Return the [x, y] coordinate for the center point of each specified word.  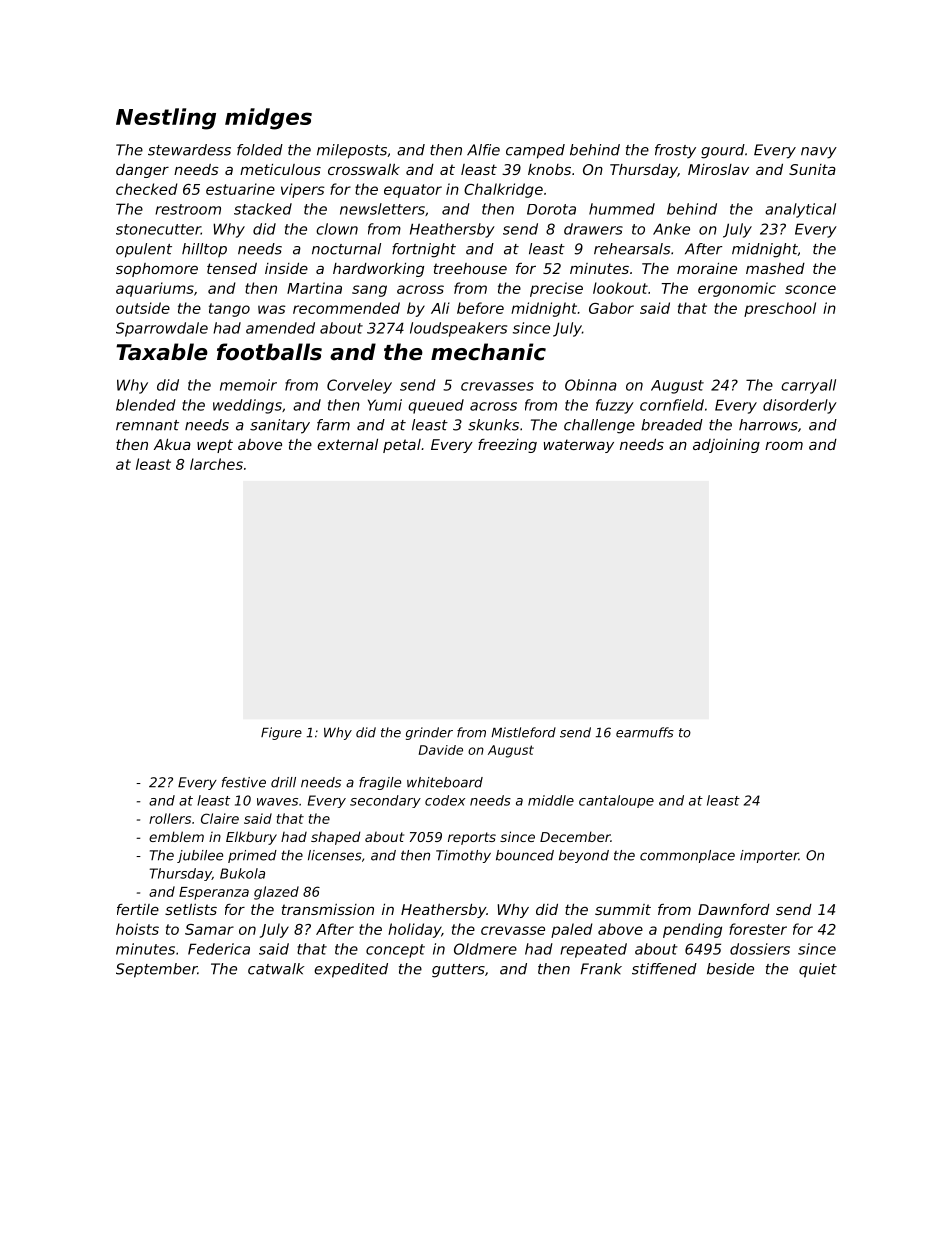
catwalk [276, 969]
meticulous [280, 169]
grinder [429, 733]
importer [769, 856]
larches [216, 464]
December [575, 836]
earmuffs [645, 732]
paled [572, 930]
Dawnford [734, 909]
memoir [248, 385]
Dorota [551, 209]
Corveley [359, 386]
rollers [170, 818]
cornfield [672, 405]
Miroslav [718, 169]
